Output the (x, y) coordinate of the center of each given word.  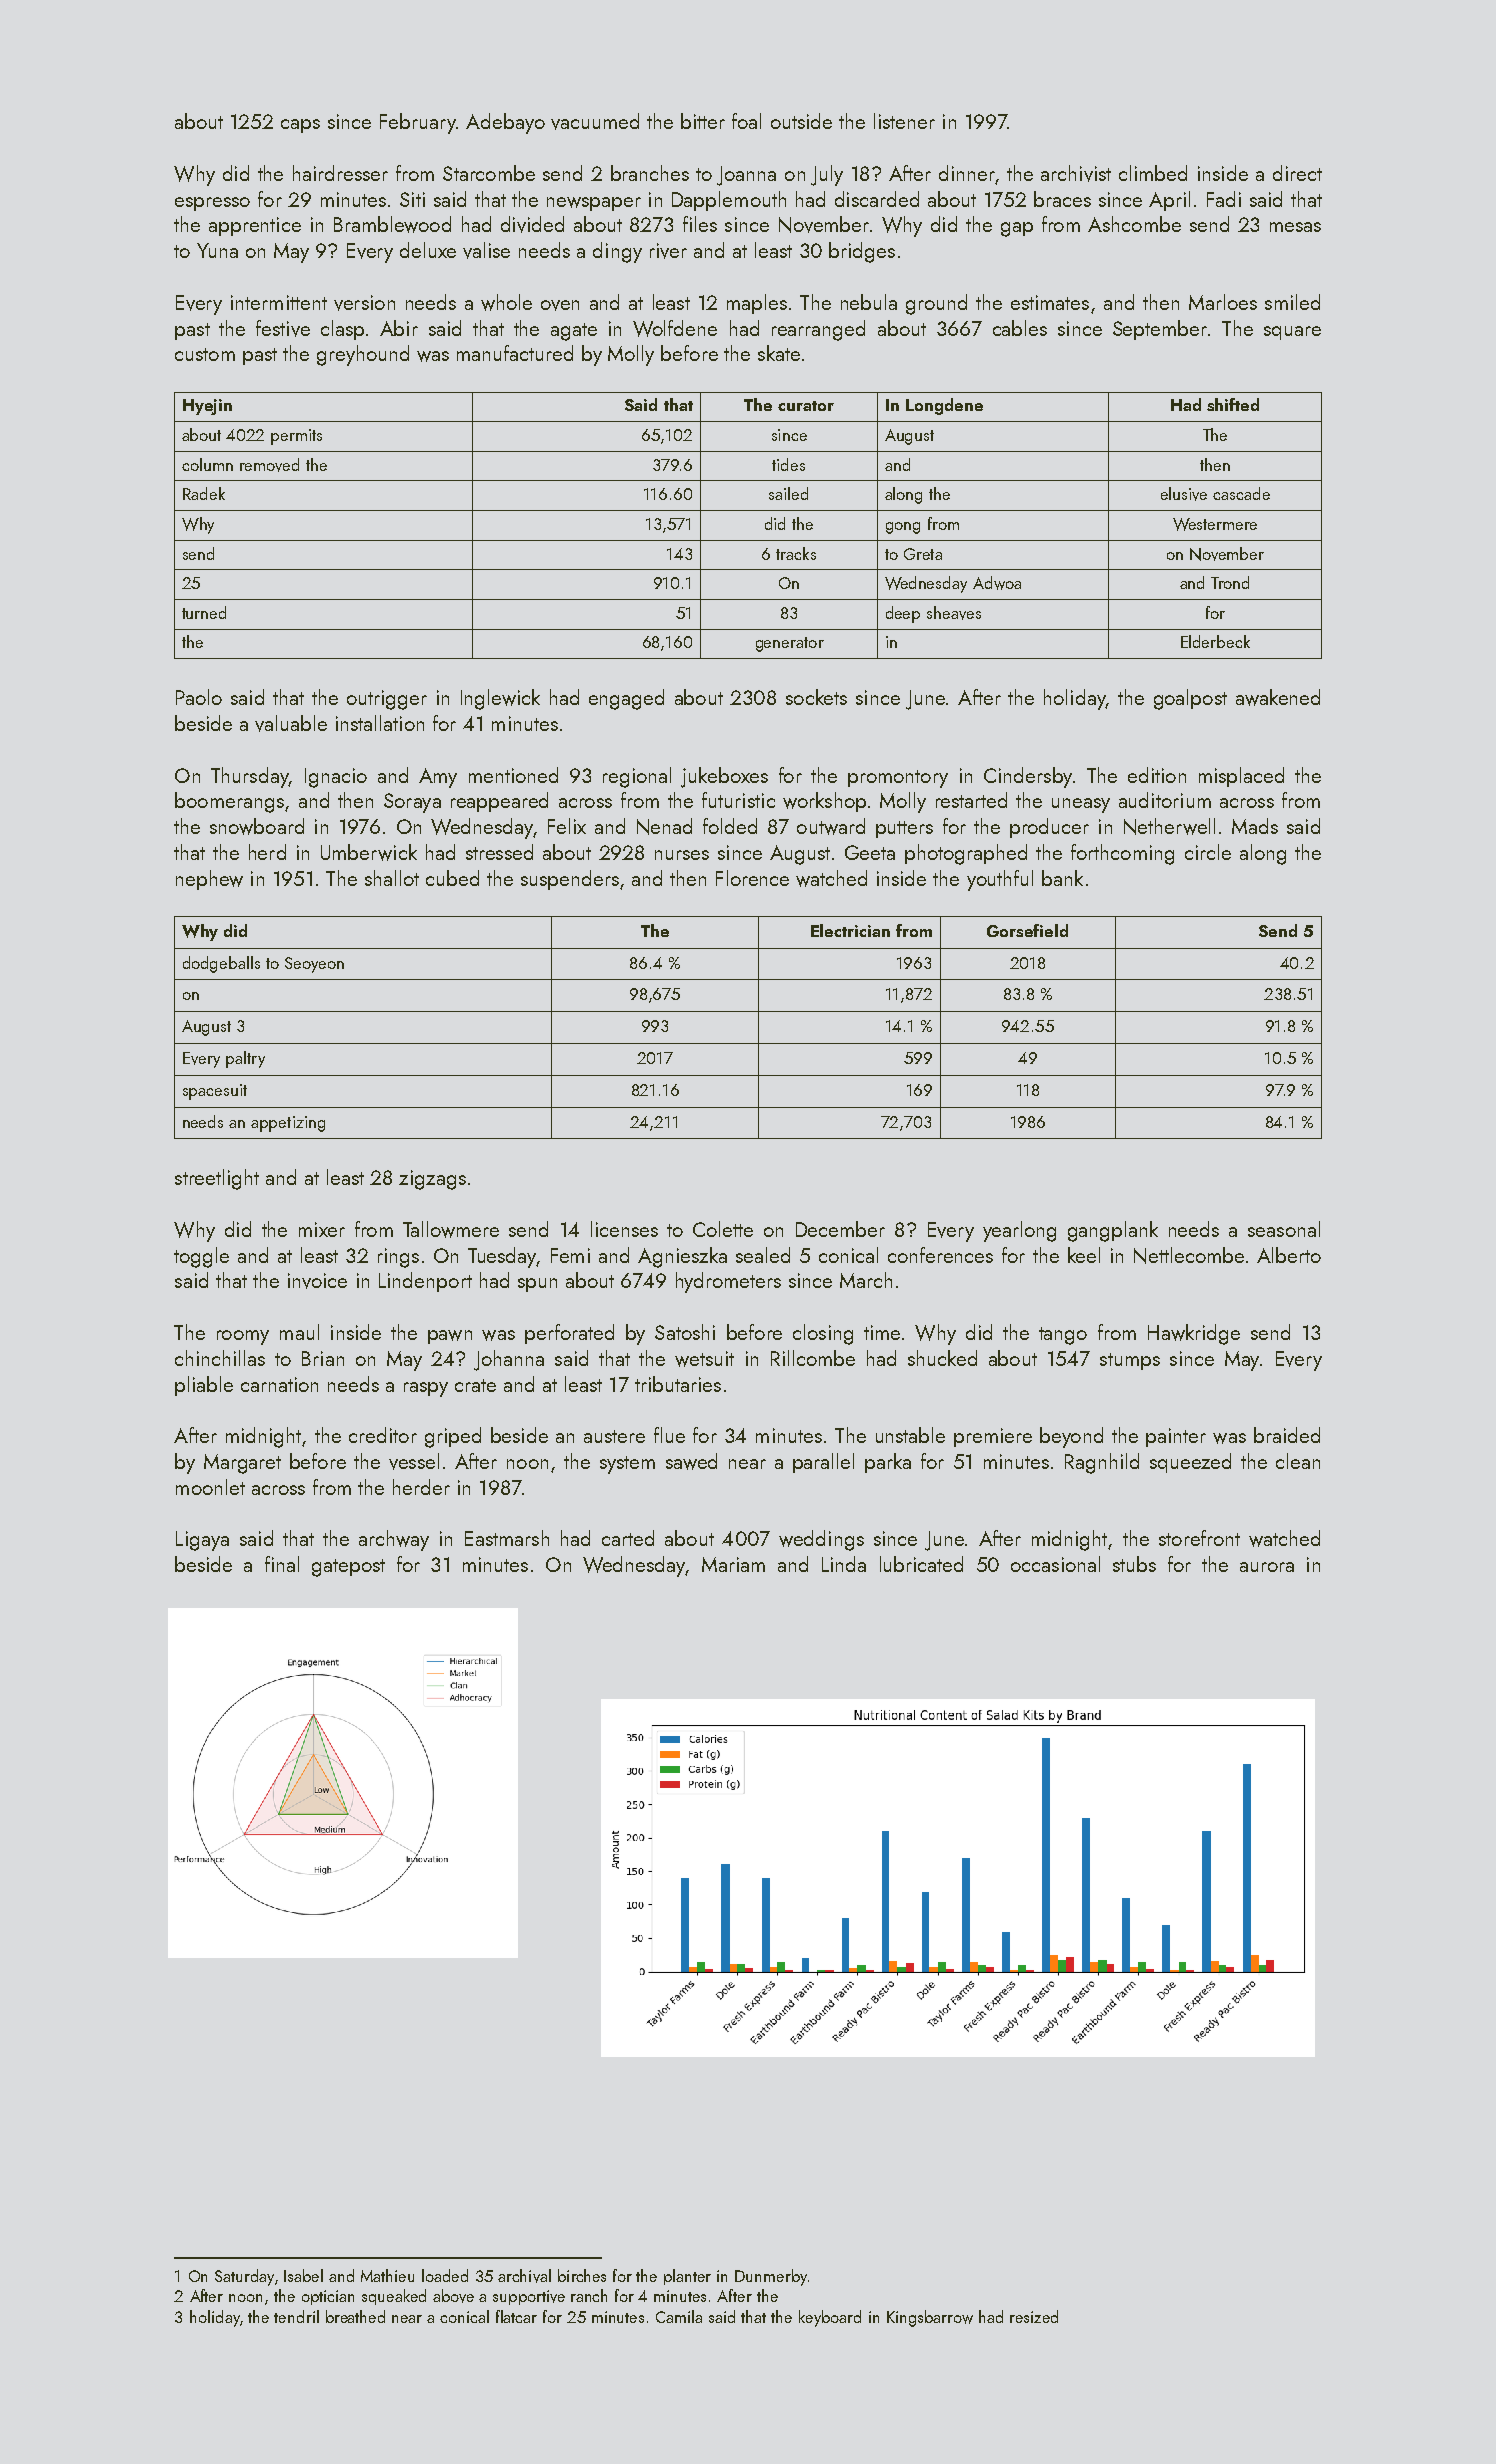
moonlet (210, 1487)
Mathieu (387, 2275)
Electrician (850, 930)
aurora (1267, 1567)
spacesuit (215, 1092)
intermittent (279, 302)
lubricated (921, 1564)
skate (779, 353)
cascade (1241, 493)
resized (1034, 2316)
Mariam (733, 1564)
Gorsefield (1027, 930)
